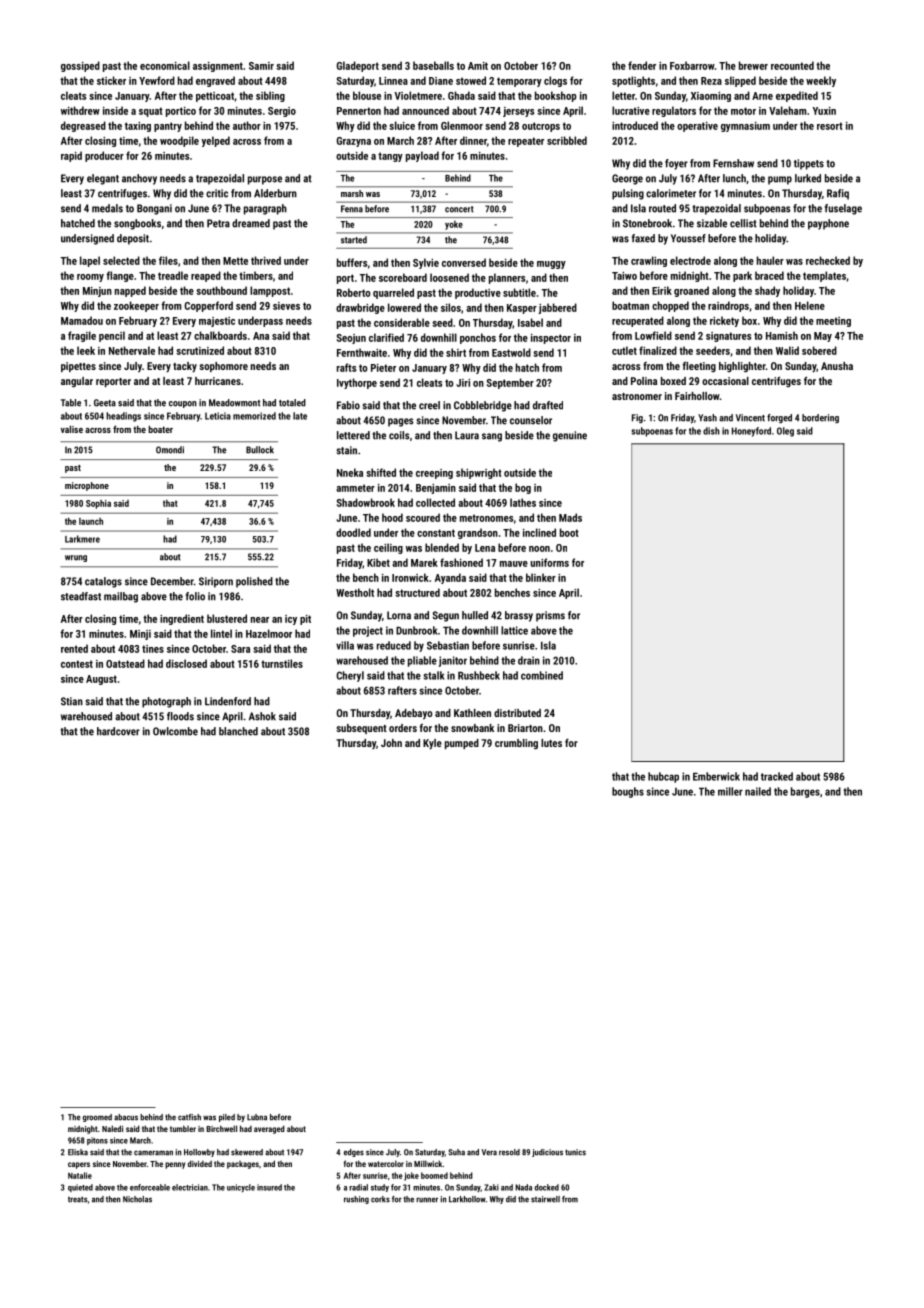 This document has height=1308, width=924. What do you see at coordinates (126, 1117) in the document?
I see `abacus` at bounding box center [126, 1117].
